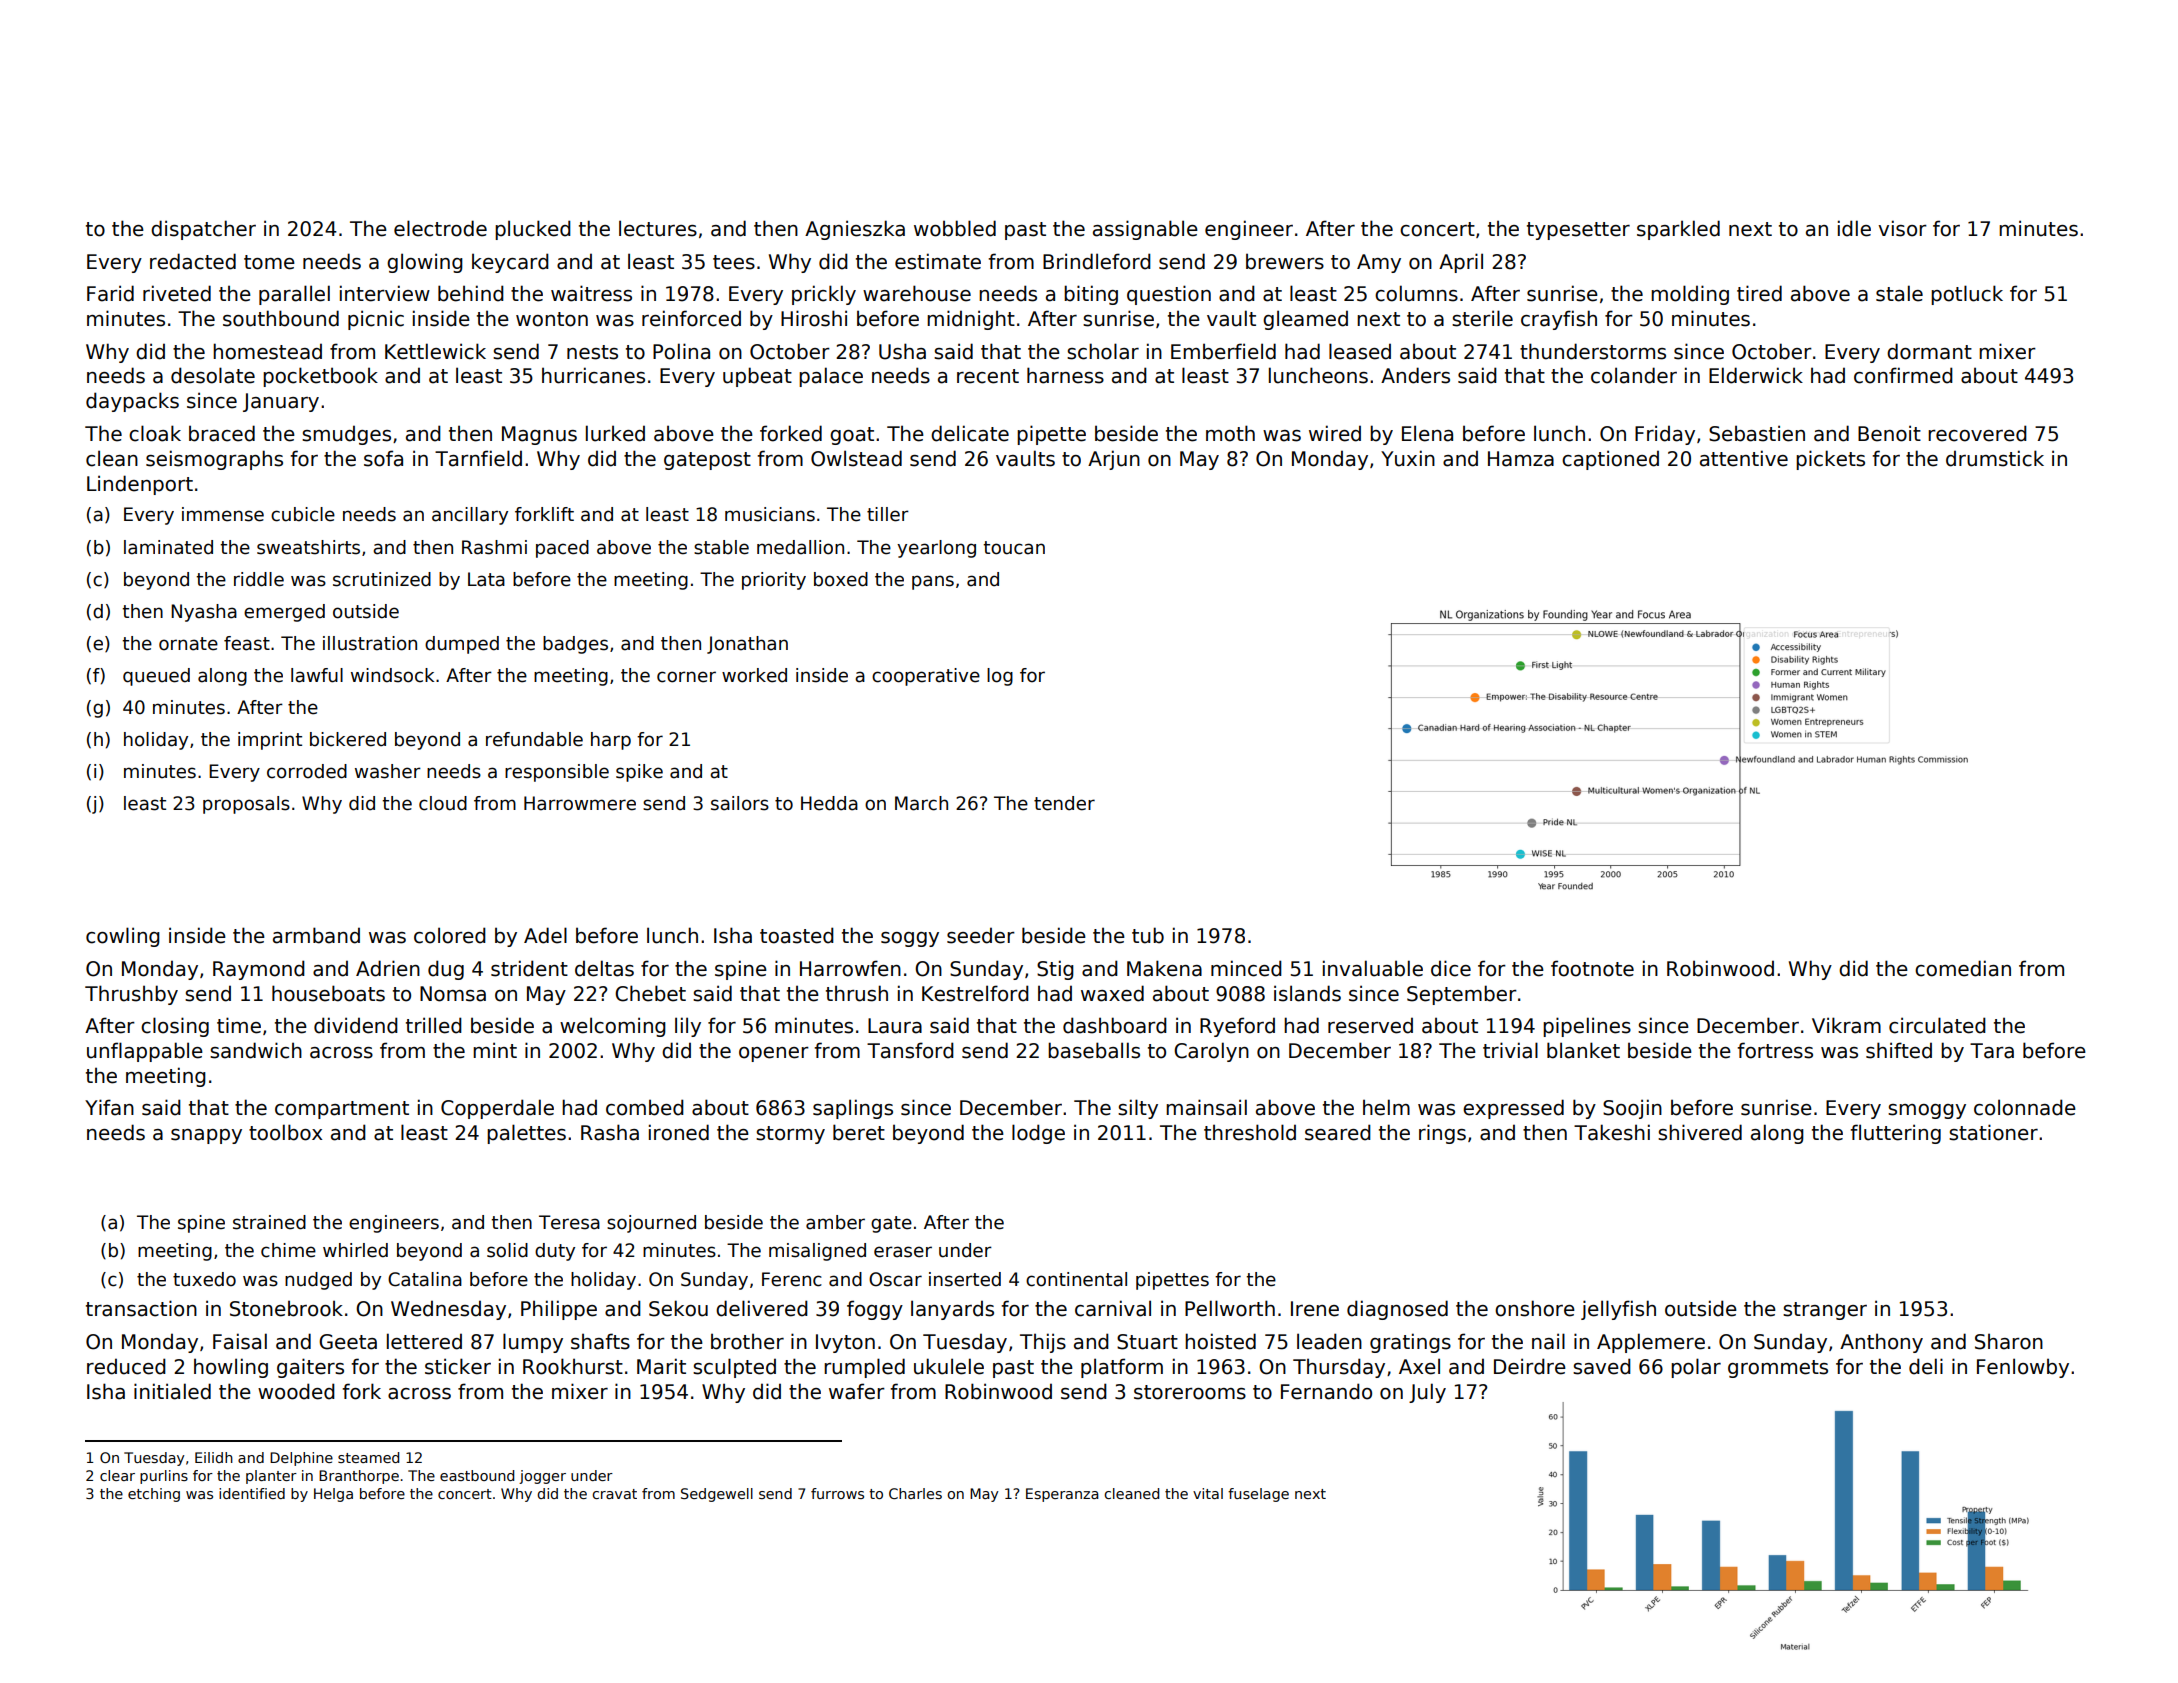 The width and height of the screenshot is (2178, 1683). Describe the element at coordinates (1064, 803) in the screenshot. I see `tender` at that location.
